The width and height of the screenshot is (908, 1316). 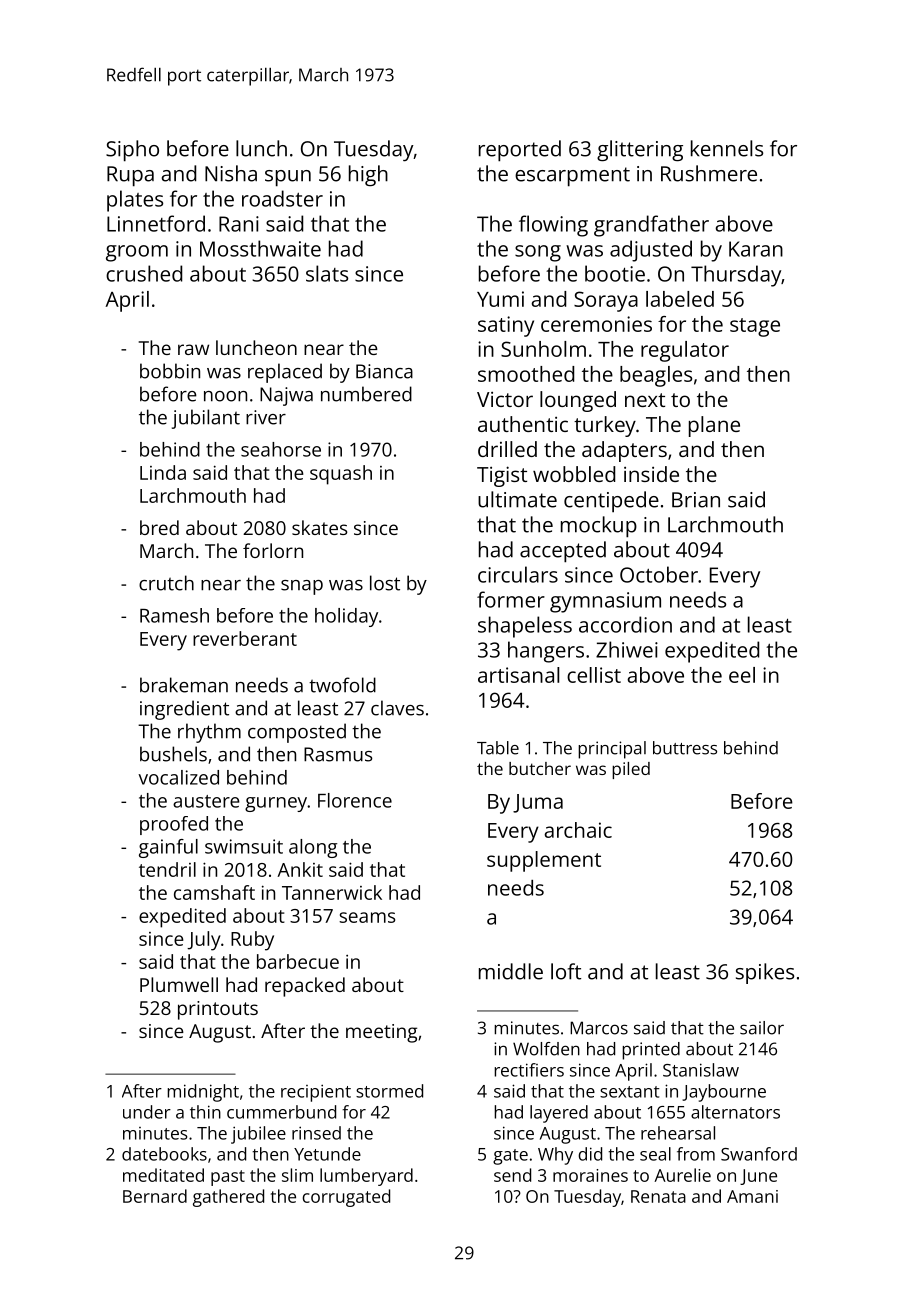 I want to click on send, so click(x=512, y=1175).
